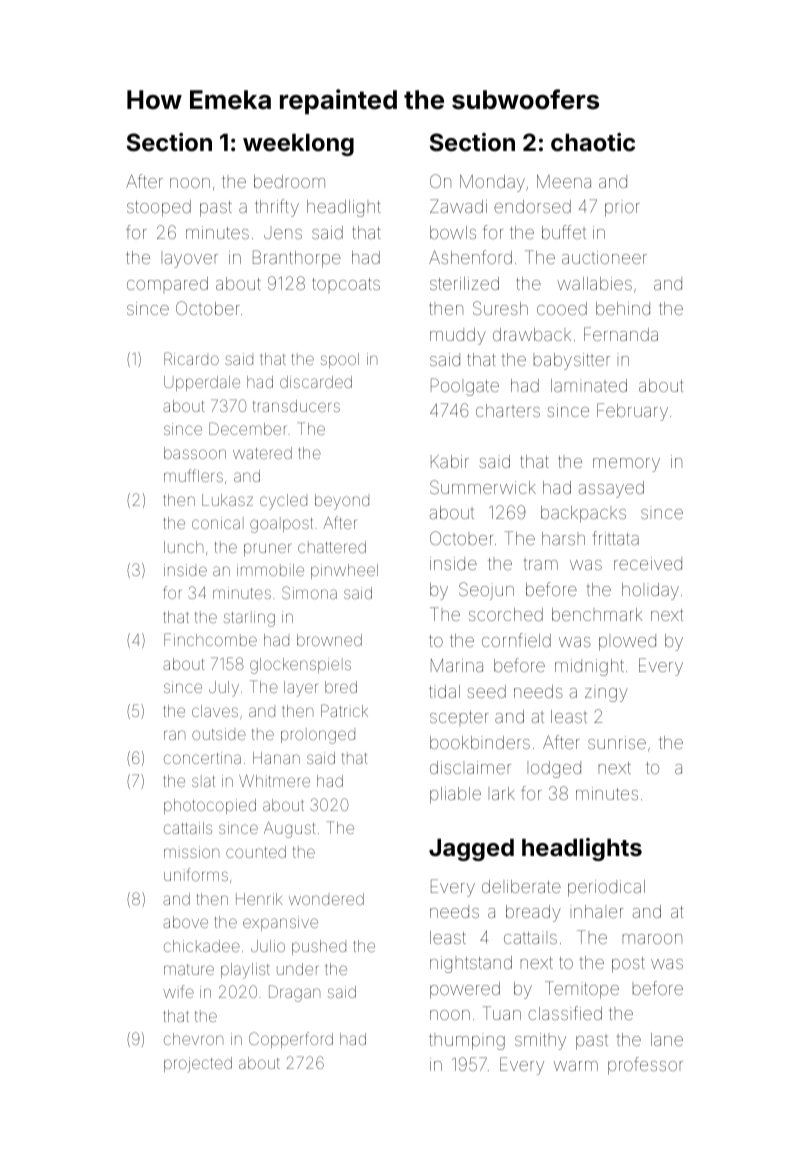 The height and width of the screenshot is (1150, 810). What do you see at coordinates (191, 358) in the screenshot?
I see `Ricardo` at bounding box center [191, 358].
